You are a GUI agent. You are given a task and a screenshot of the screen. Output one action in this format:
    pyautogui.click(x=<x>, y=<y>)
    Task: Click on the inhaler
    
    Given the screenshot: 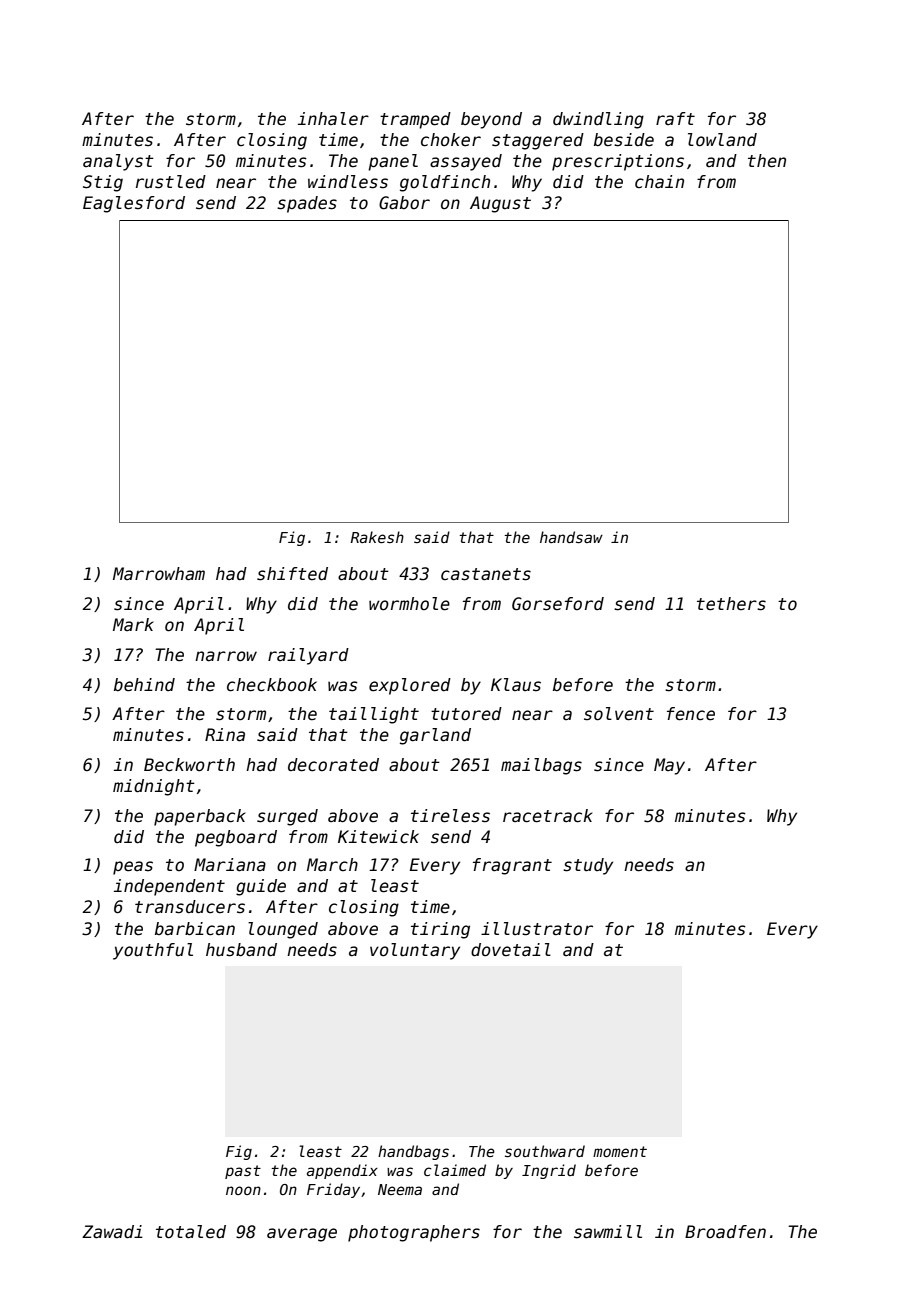 What is the action you would take?
    pyautogui.click(x=333, y=119)
